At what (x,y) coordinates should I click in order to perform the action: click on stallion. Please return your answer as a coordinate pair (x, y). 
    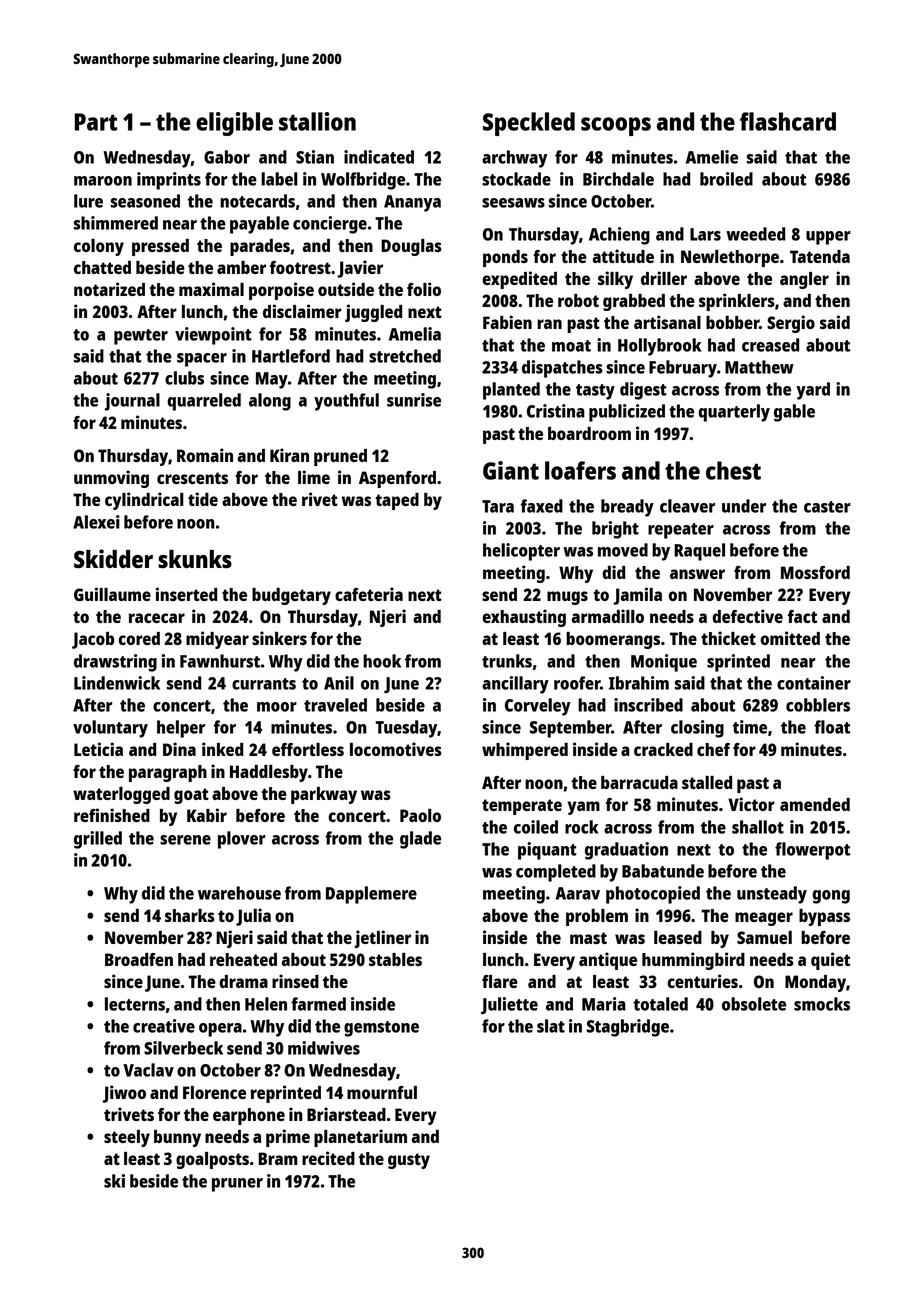
    Looking at the image, I should click on (317, 121).
